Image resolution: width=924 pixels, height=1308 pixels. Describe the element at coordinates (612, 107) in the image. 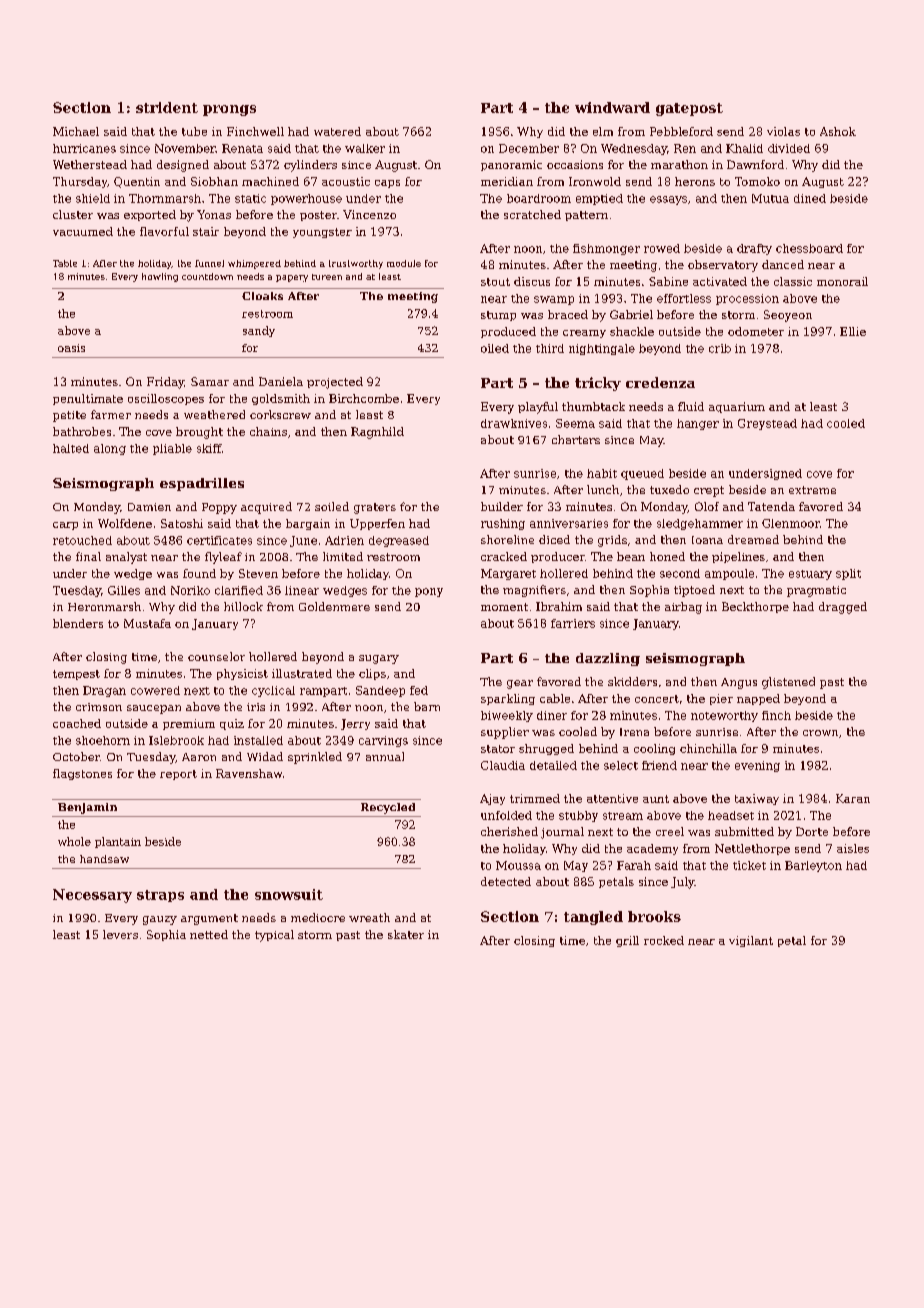

I see `windward` at that location.
